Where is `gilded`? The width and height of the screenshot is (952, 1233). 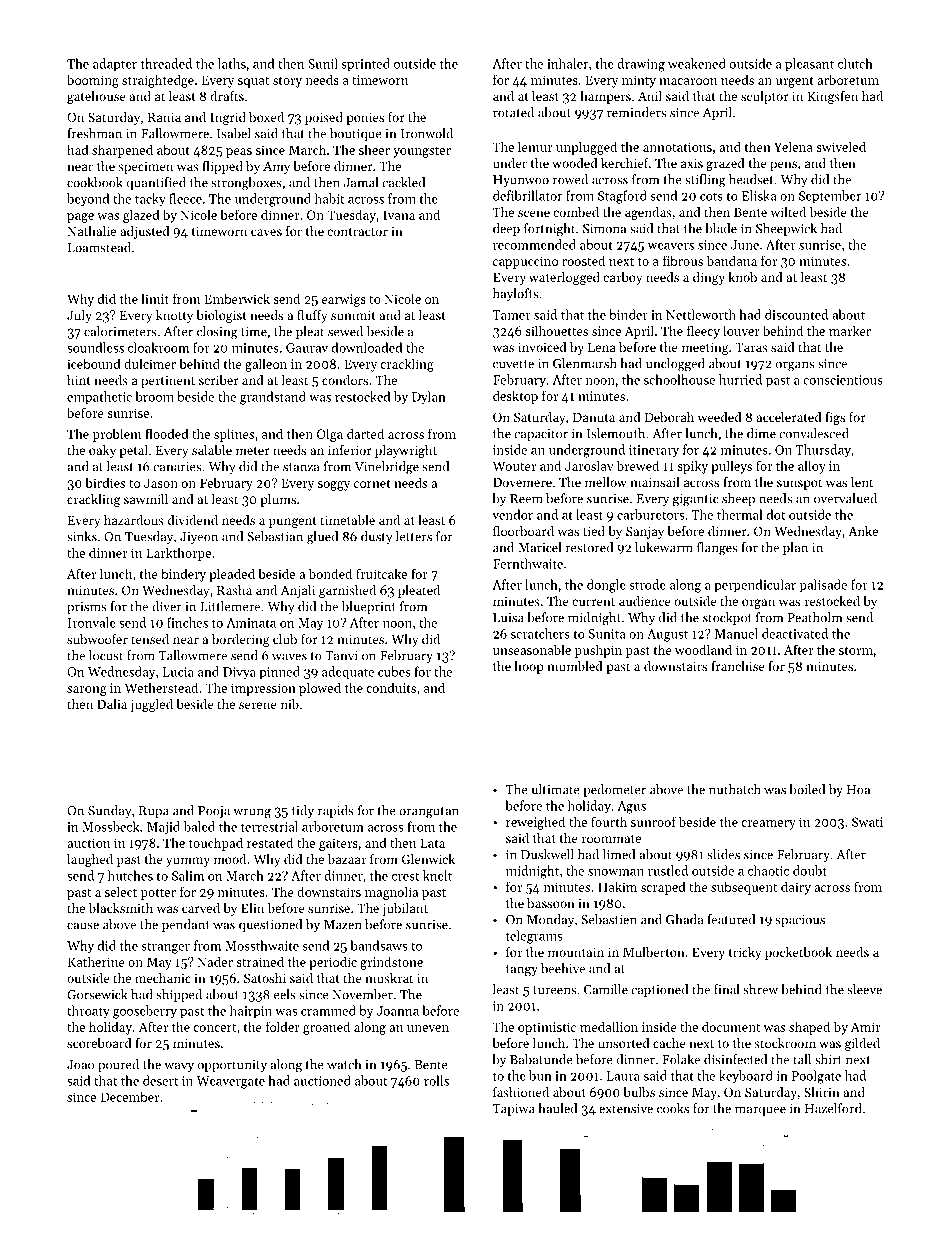
gilded is located at coordinates (862, 1044).
